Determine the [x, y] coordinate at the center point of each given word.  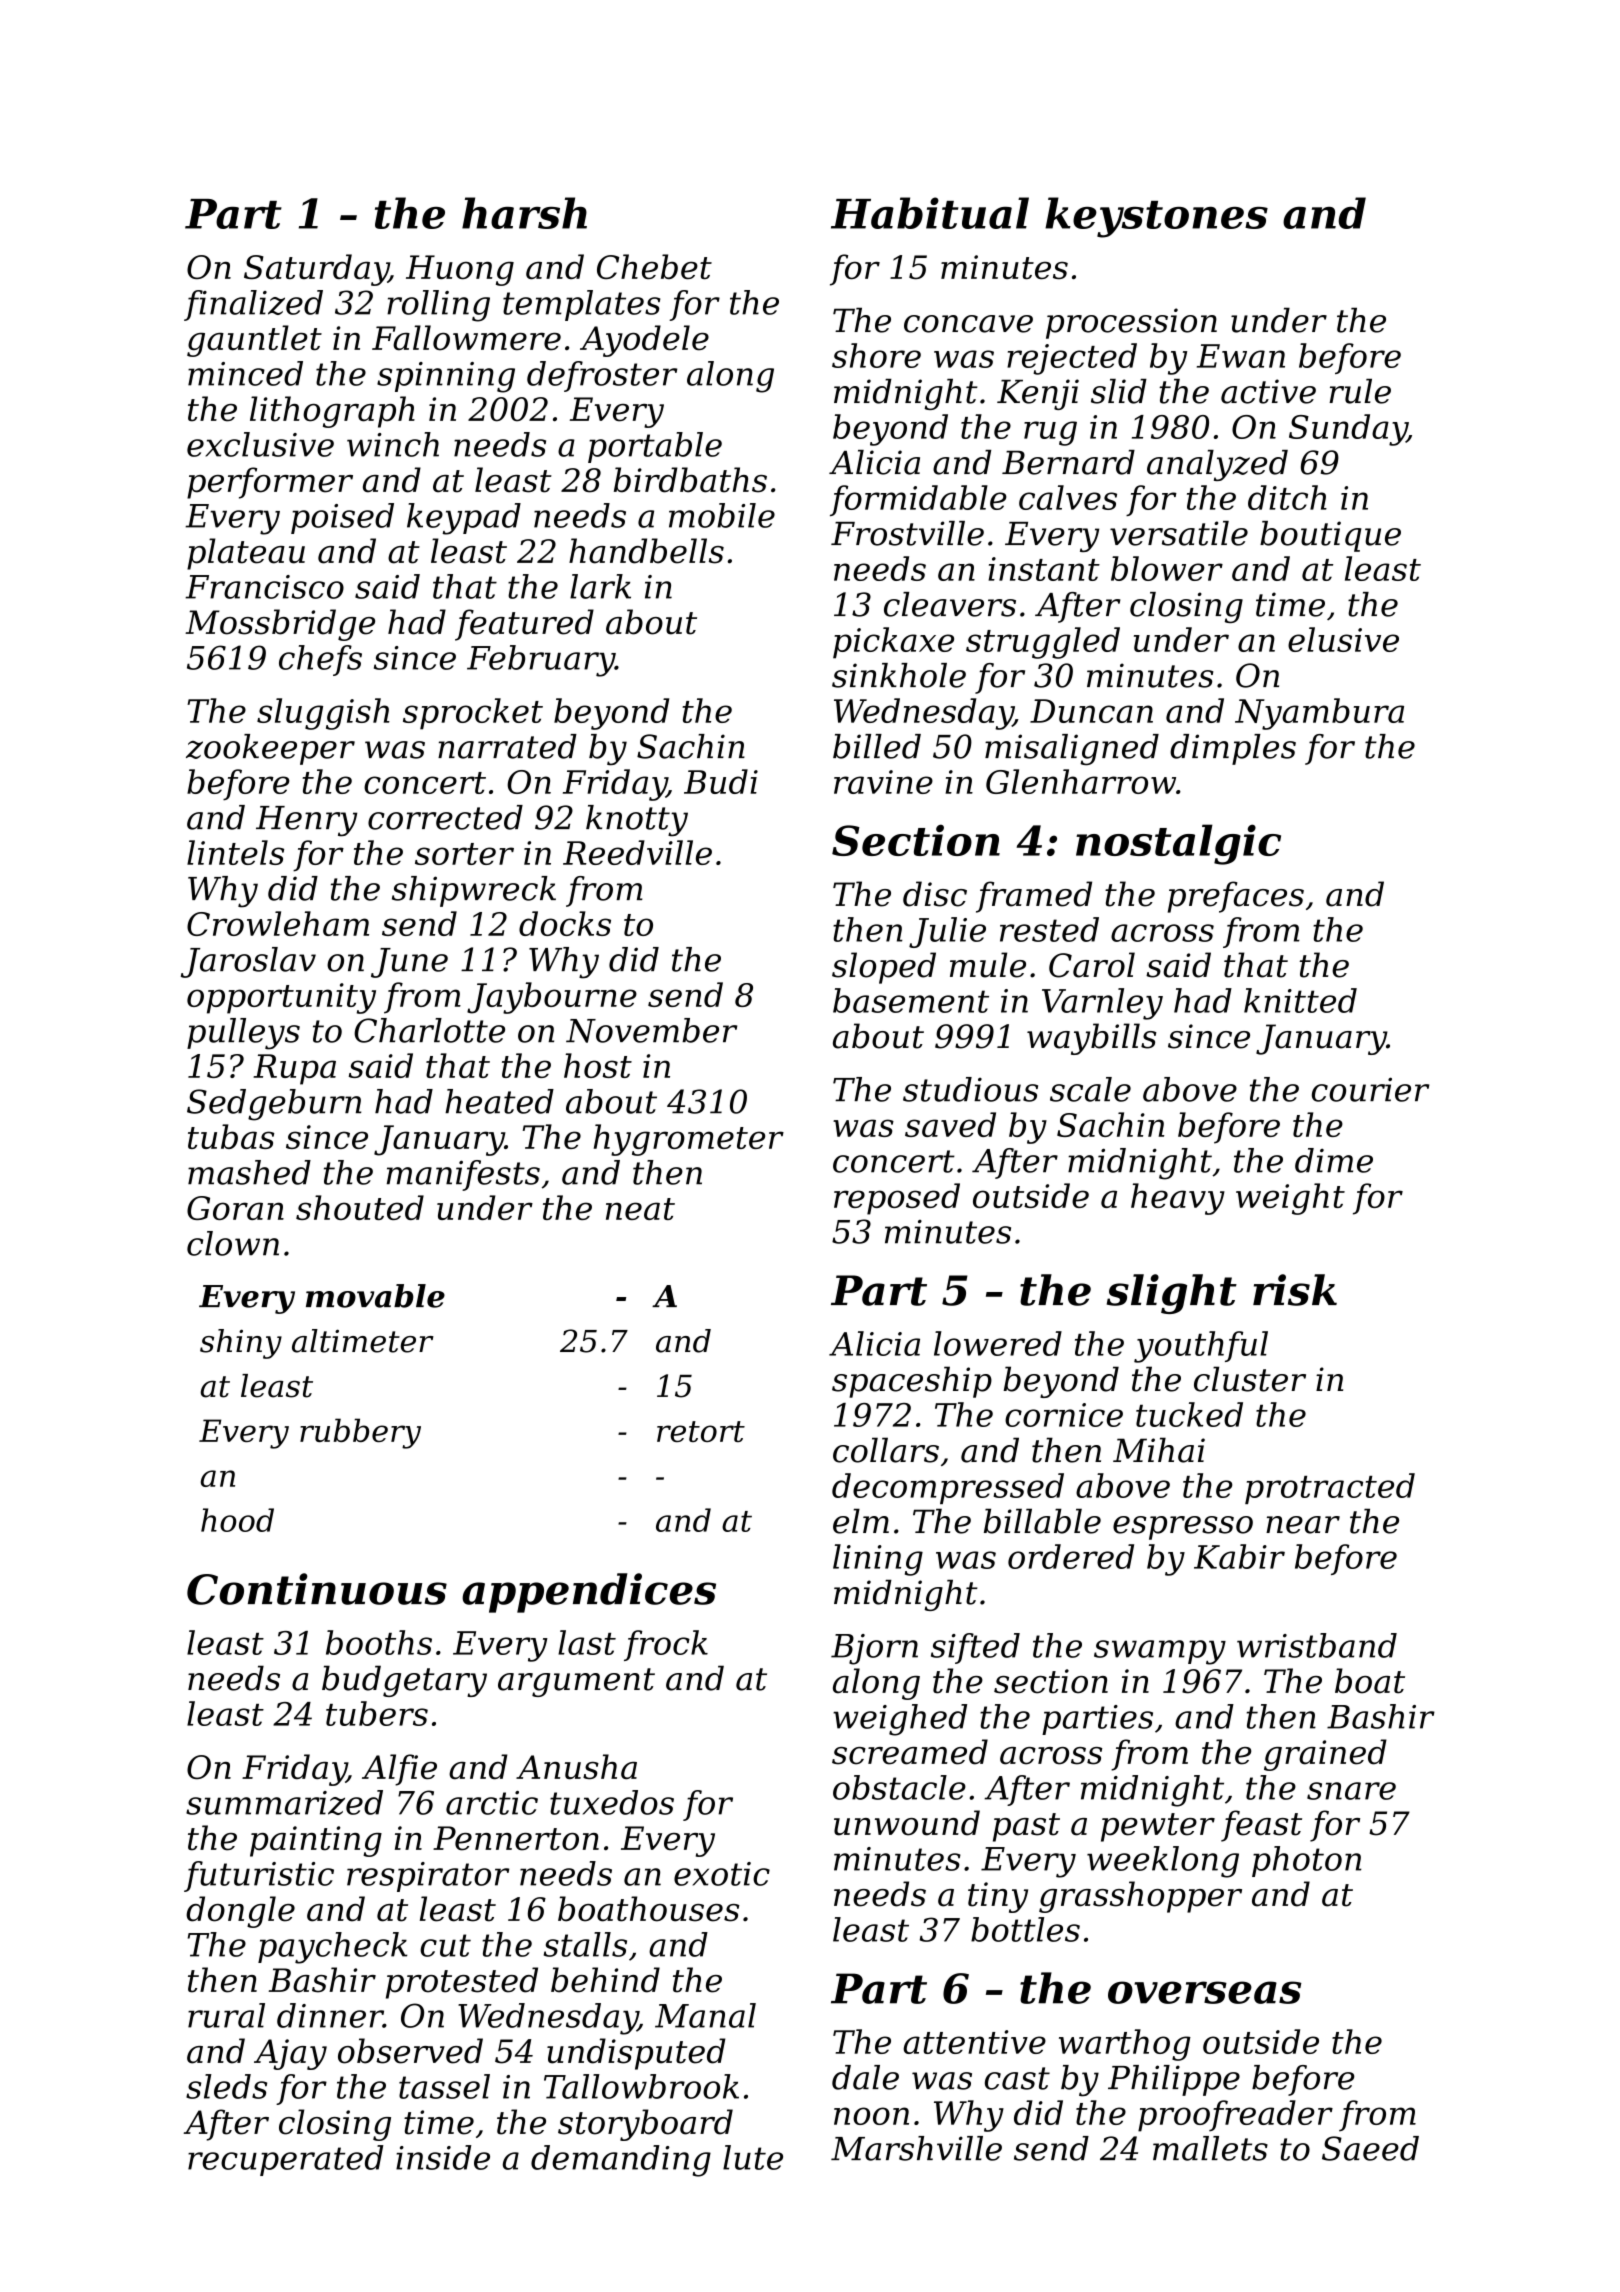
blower [1167, 568]
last [587, 1642]
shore [876, 355]
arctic [492, 1803]
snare [1351, 1791]
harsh [524, 213]
